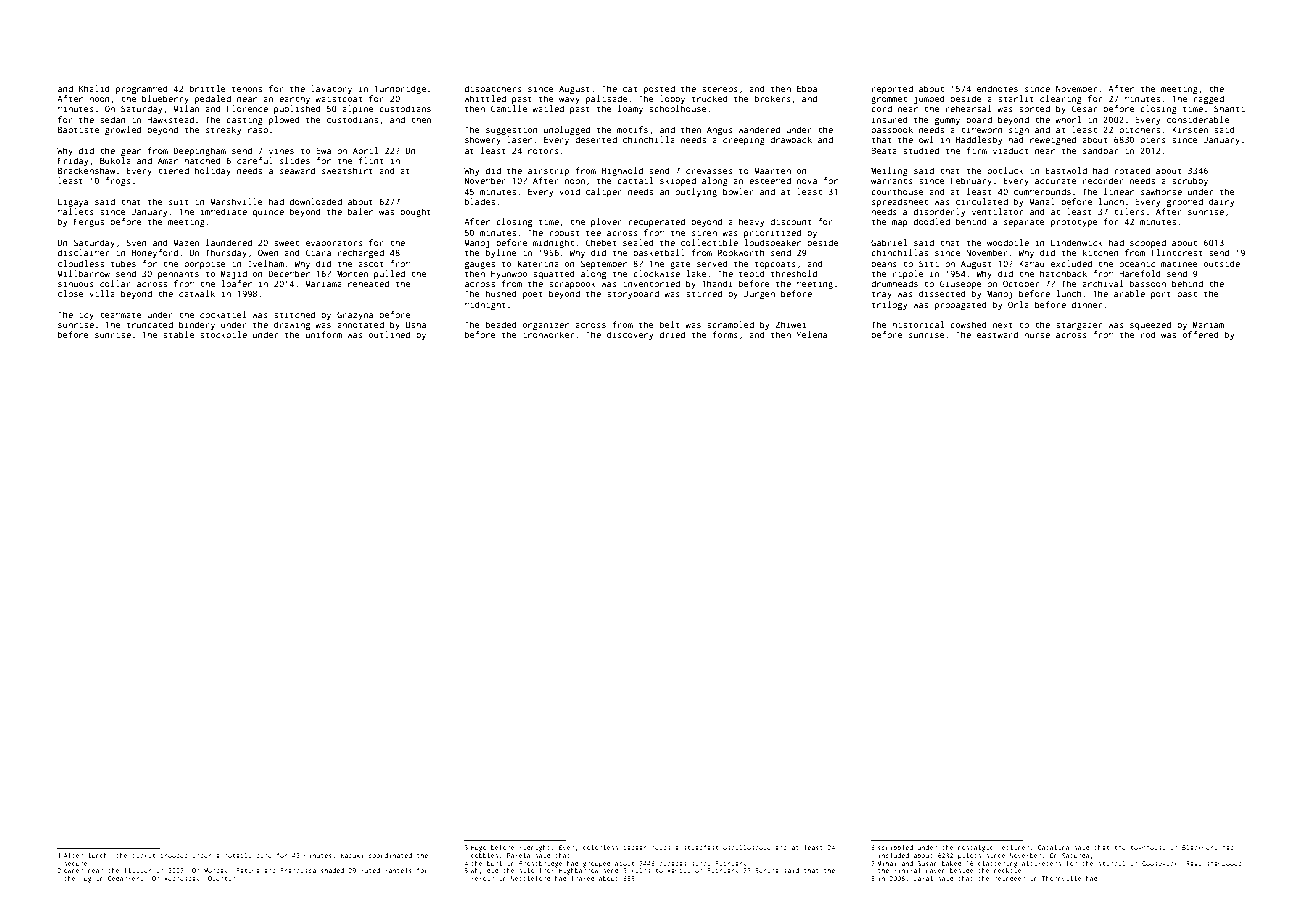  Describe the element at coordinates (700, 847) in the image. I see `steadfast` at that location.
